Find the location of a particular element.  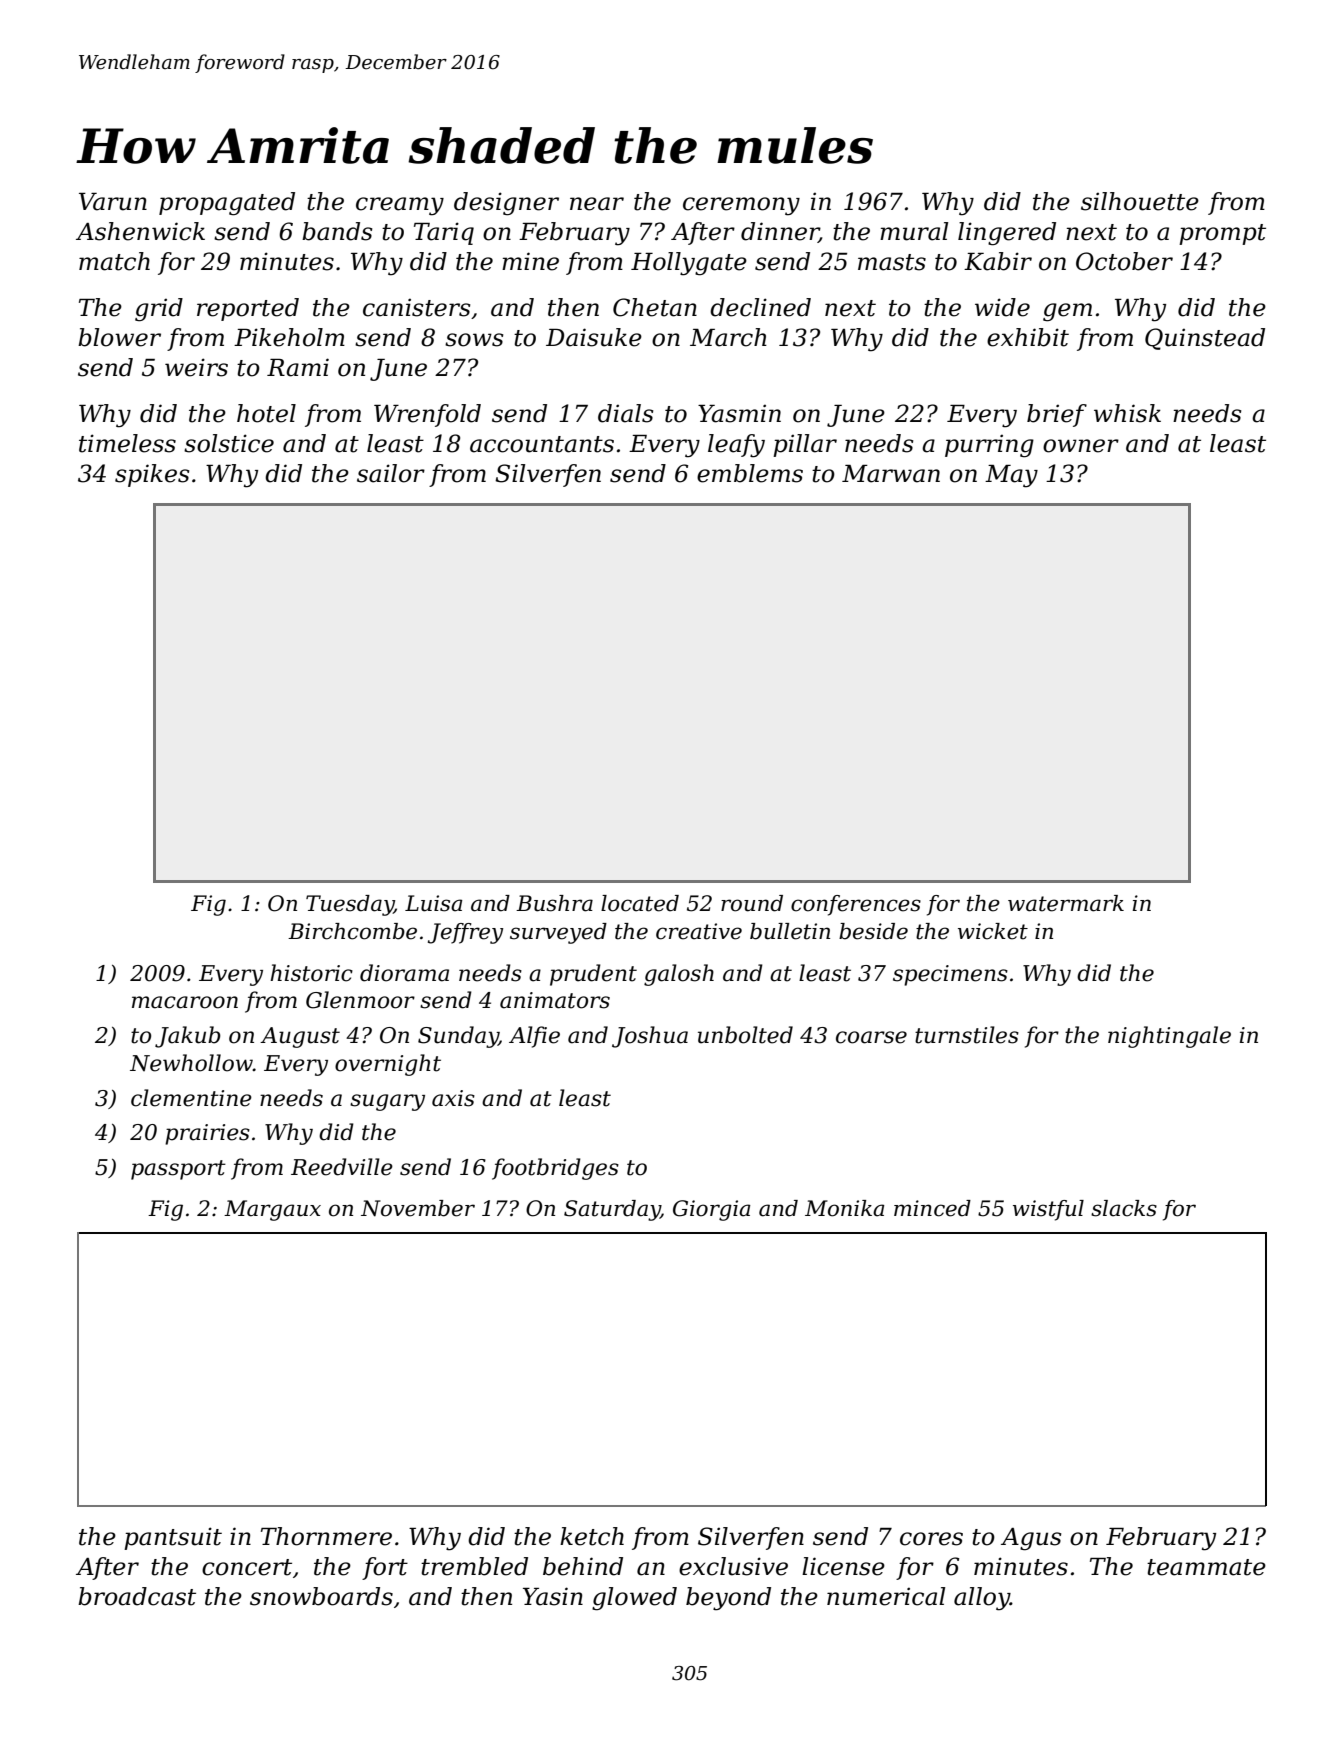

watermark is located at coordinates (1066, 903).
